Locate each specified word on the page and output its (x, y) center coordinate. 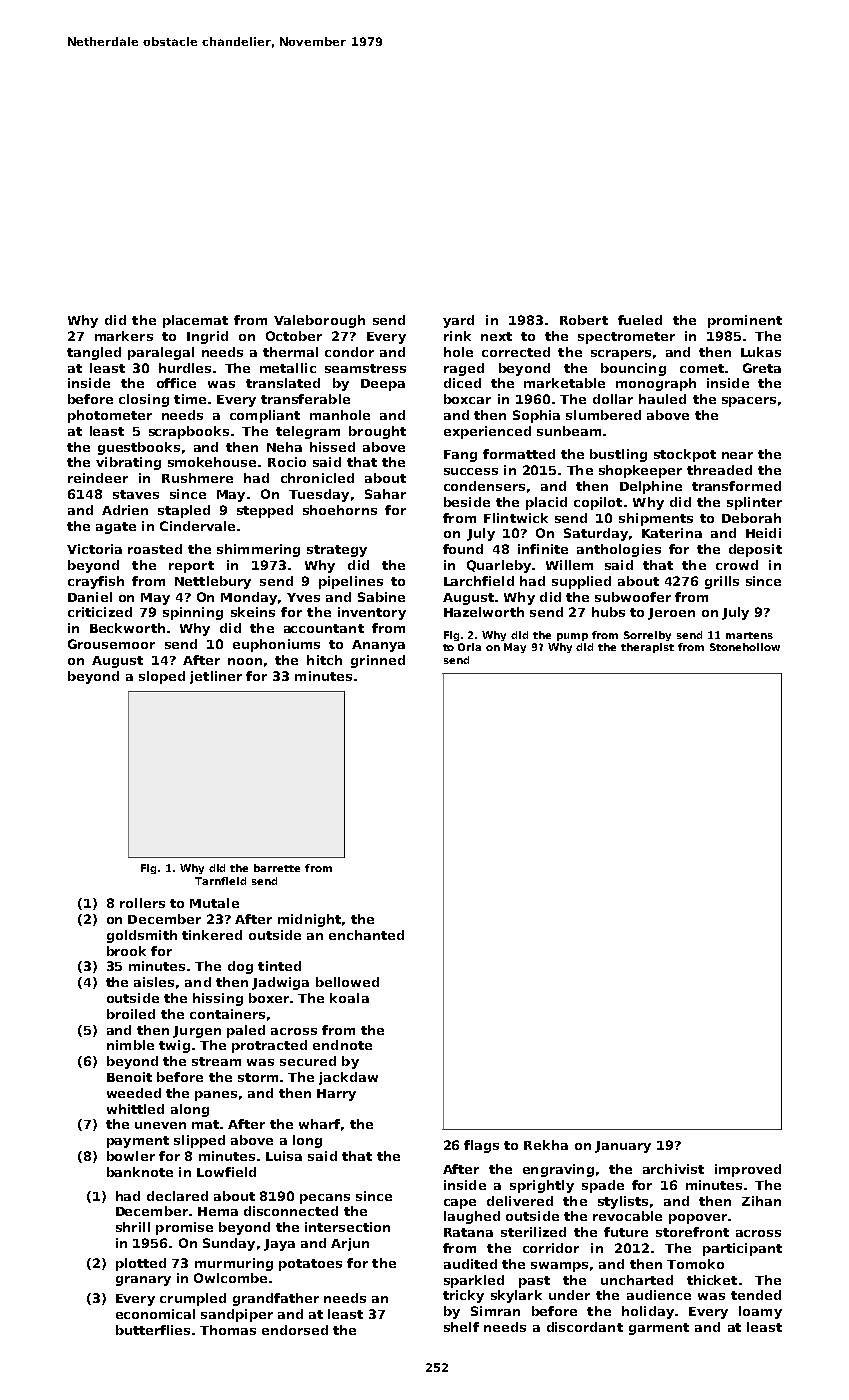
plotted (141, 1264)
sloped (162, 677)
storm (258, 1077)
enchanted (366, 935)
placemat (195, 321)
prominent (745, 321)
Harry (336, 1095)
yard (458, 321)
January (623, 1147)
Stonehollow (745, 647)
